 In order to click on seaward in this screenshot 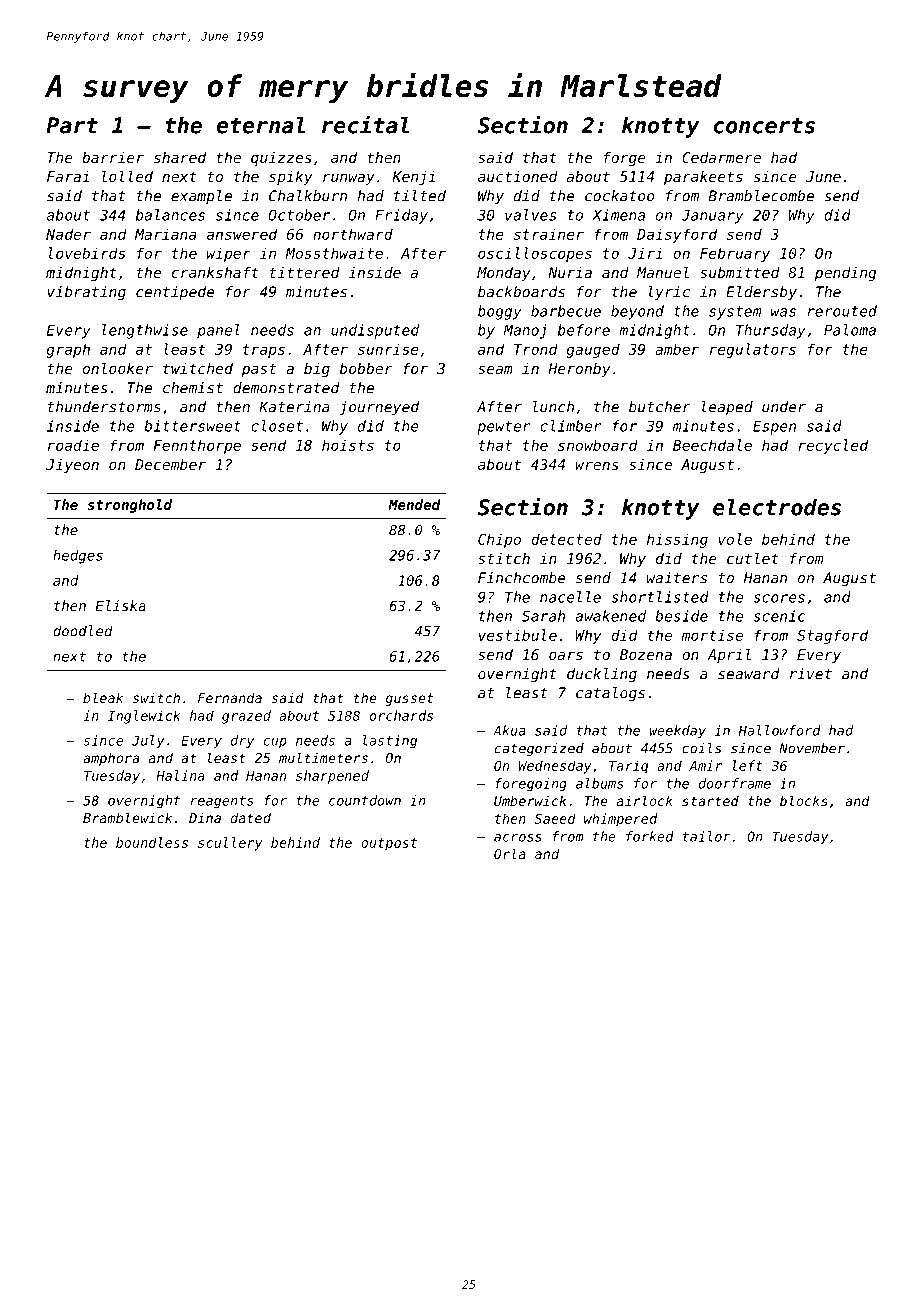, I will do `click(749, 674)`.
